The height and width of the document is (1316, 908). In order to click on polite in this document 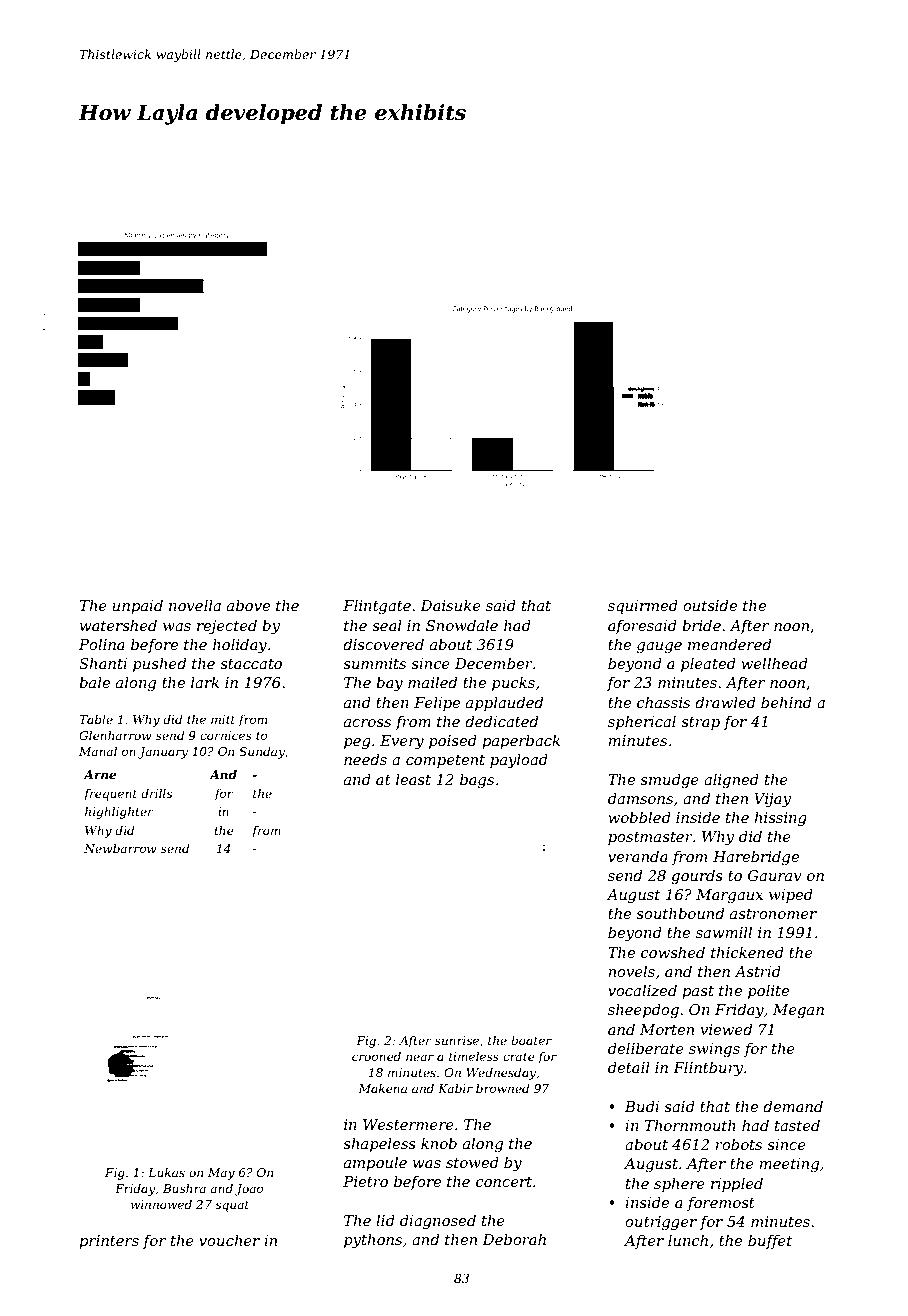, I will do `click(768, 991)`.
